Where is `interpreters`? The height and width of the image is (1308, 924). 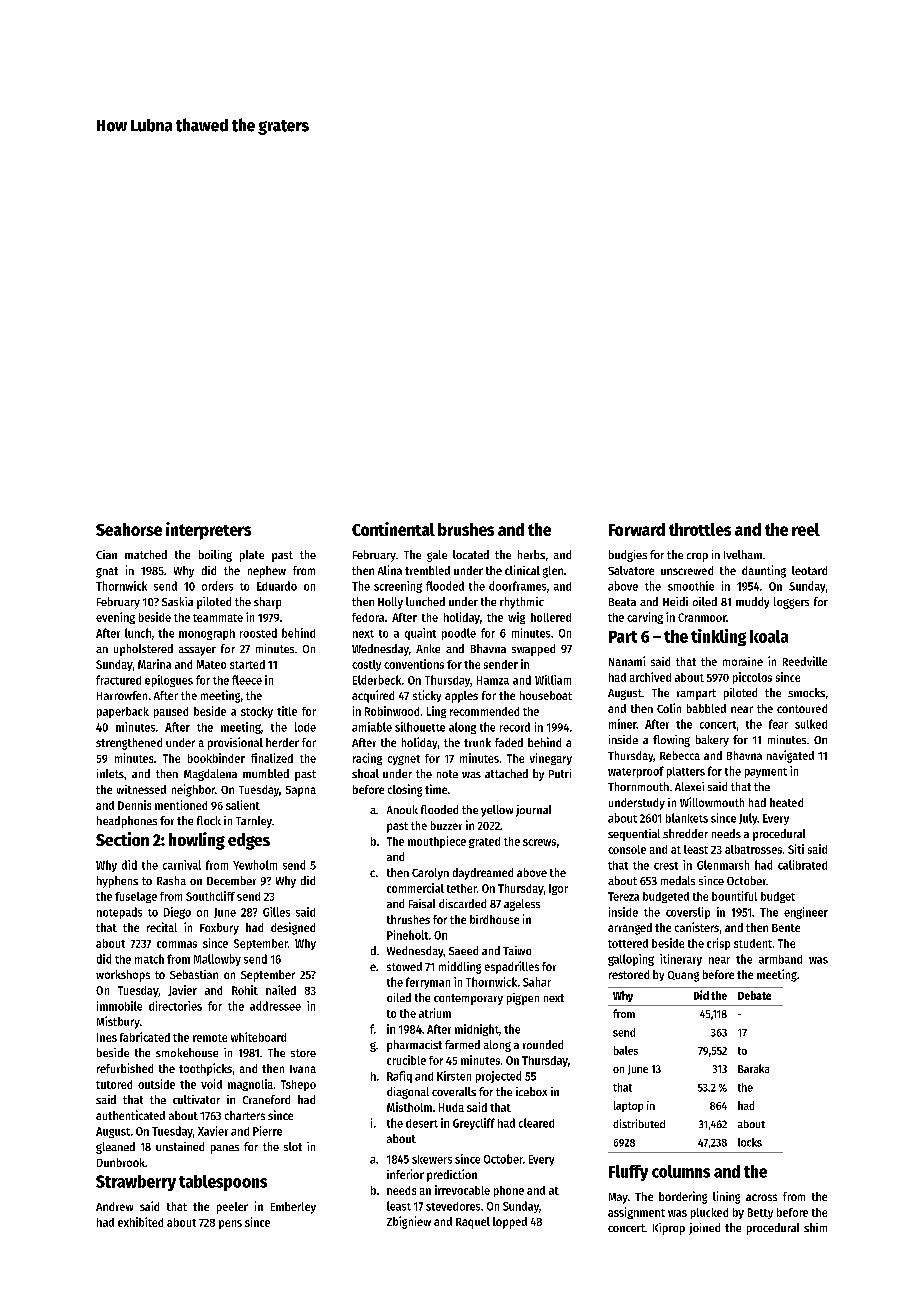 interpreters is located at coordinates (208, 531).
